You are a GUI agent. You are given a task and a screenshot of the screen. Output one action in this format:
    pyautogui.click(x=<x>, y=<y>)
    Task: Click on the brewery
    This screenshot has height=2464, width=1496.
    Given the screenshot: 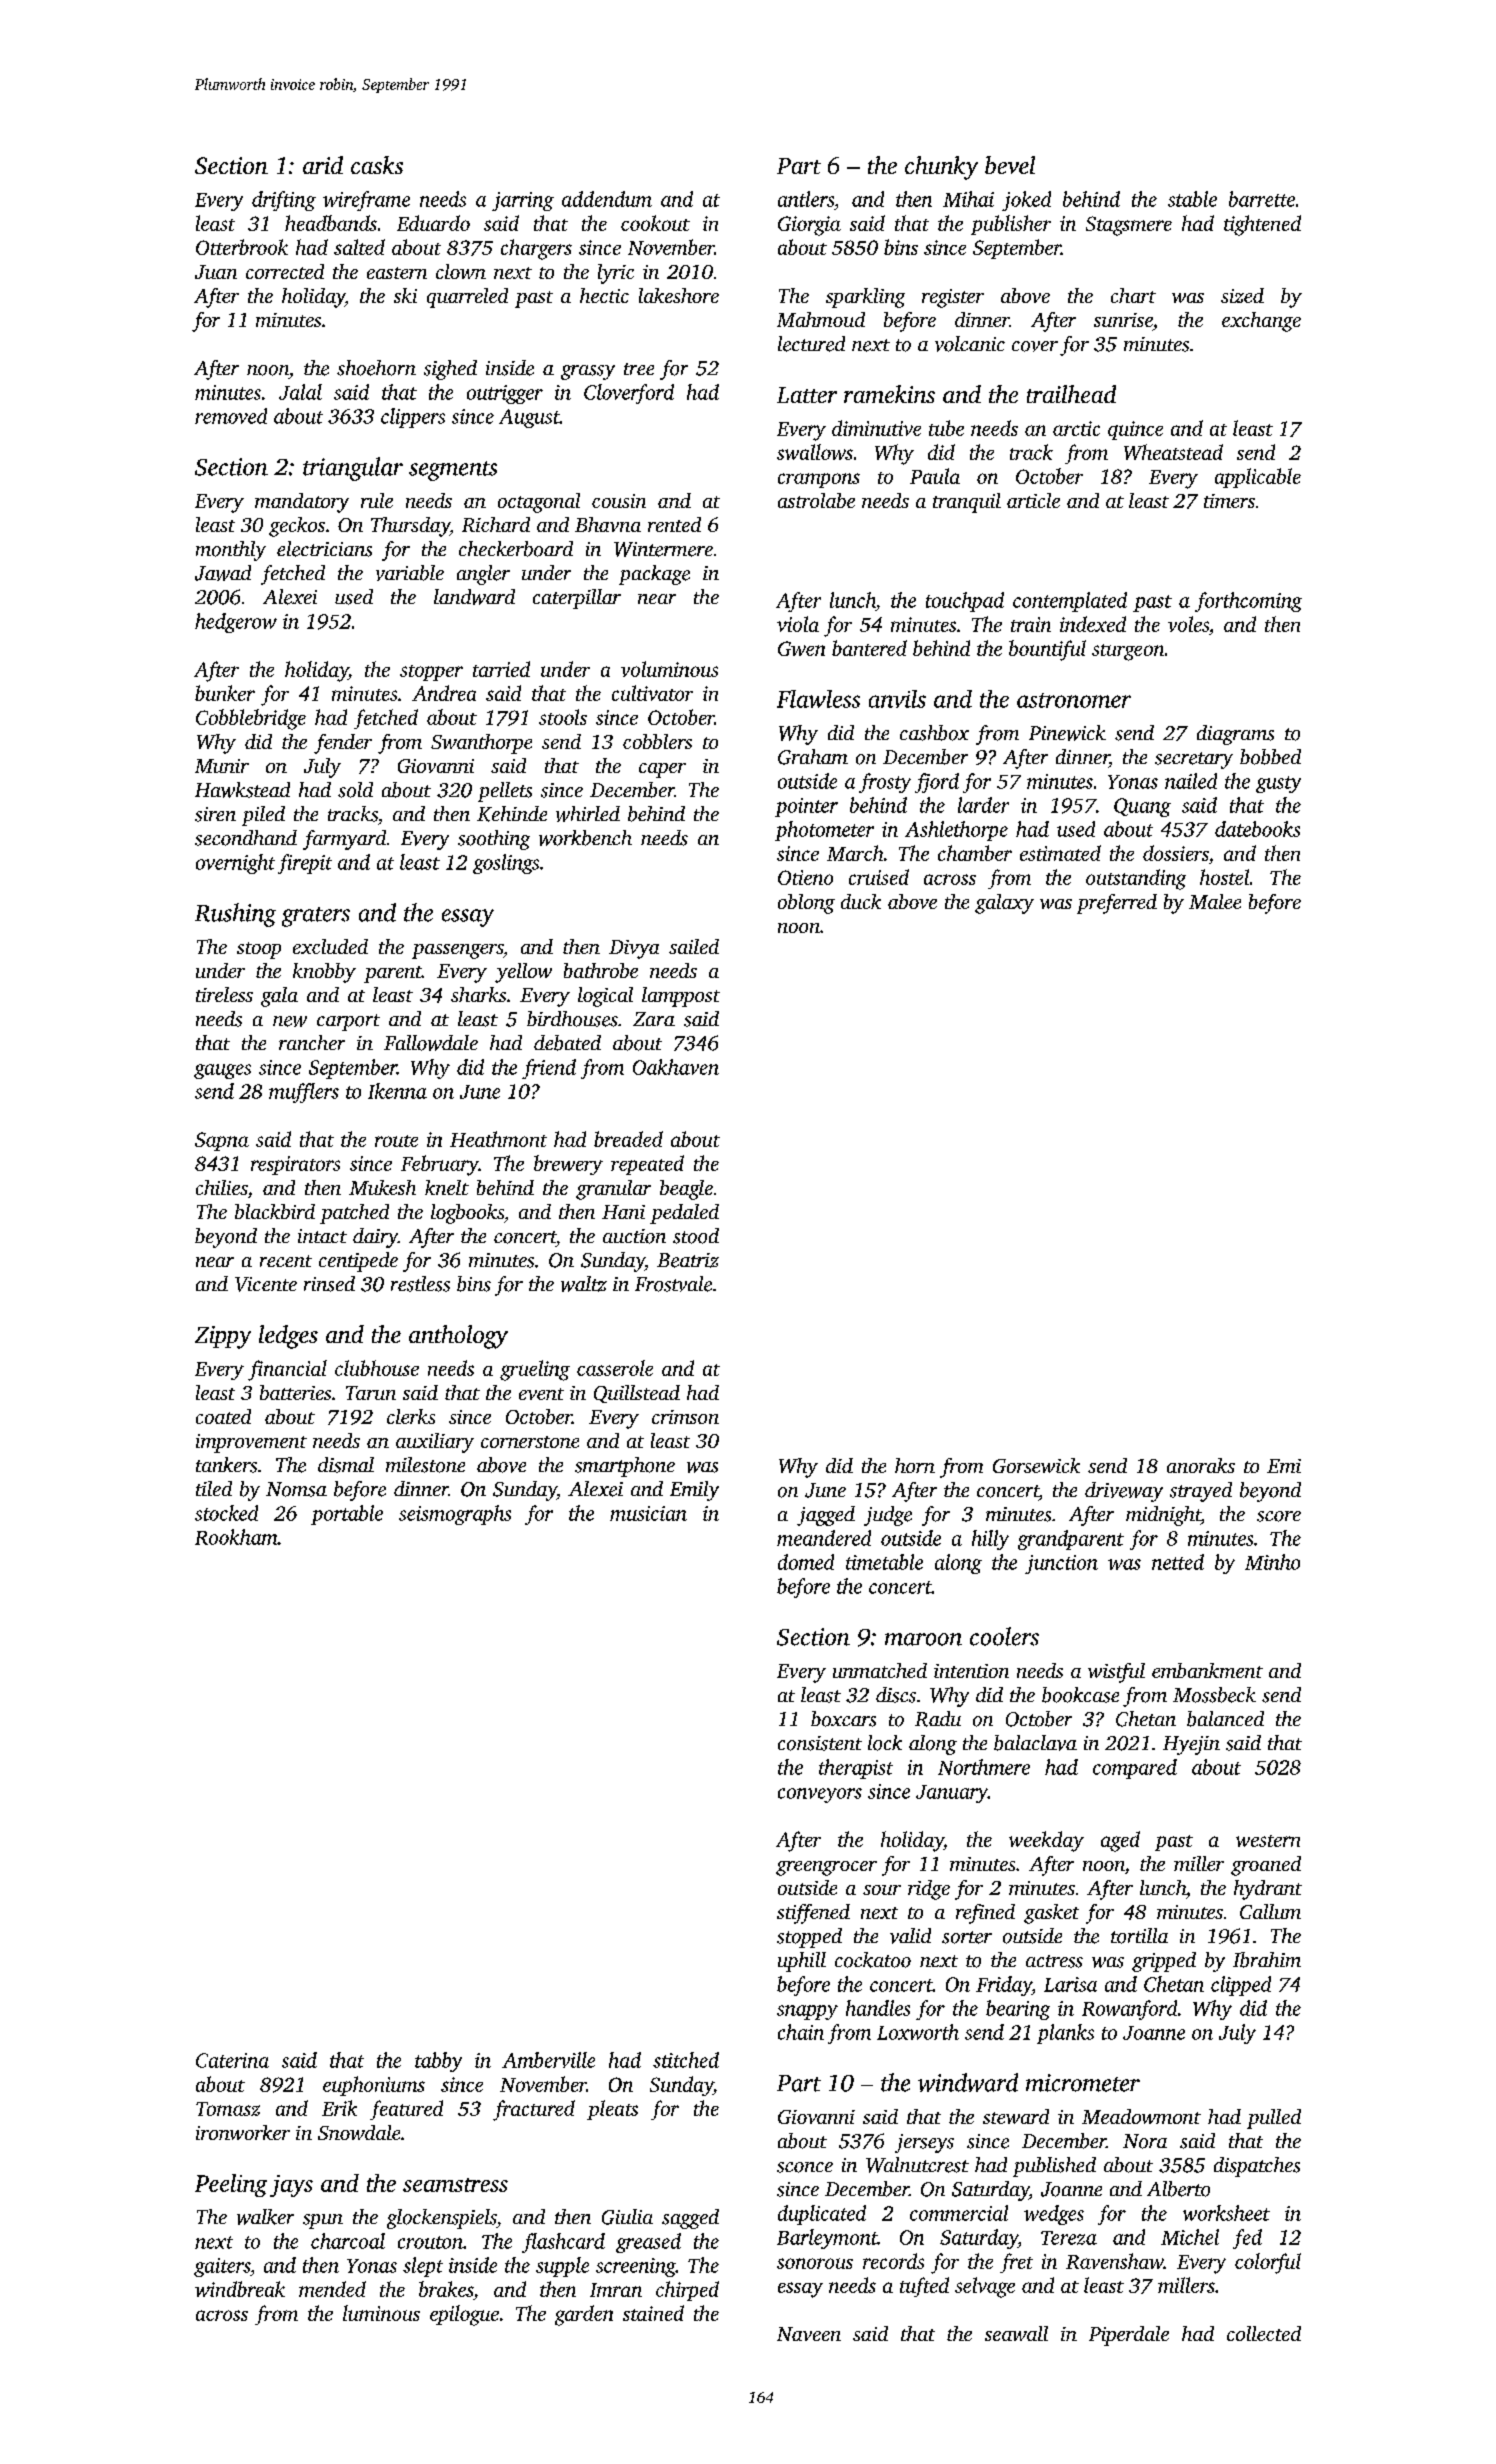 What is the action you would take?
    pyautogui.click(x=568, y=1165)
